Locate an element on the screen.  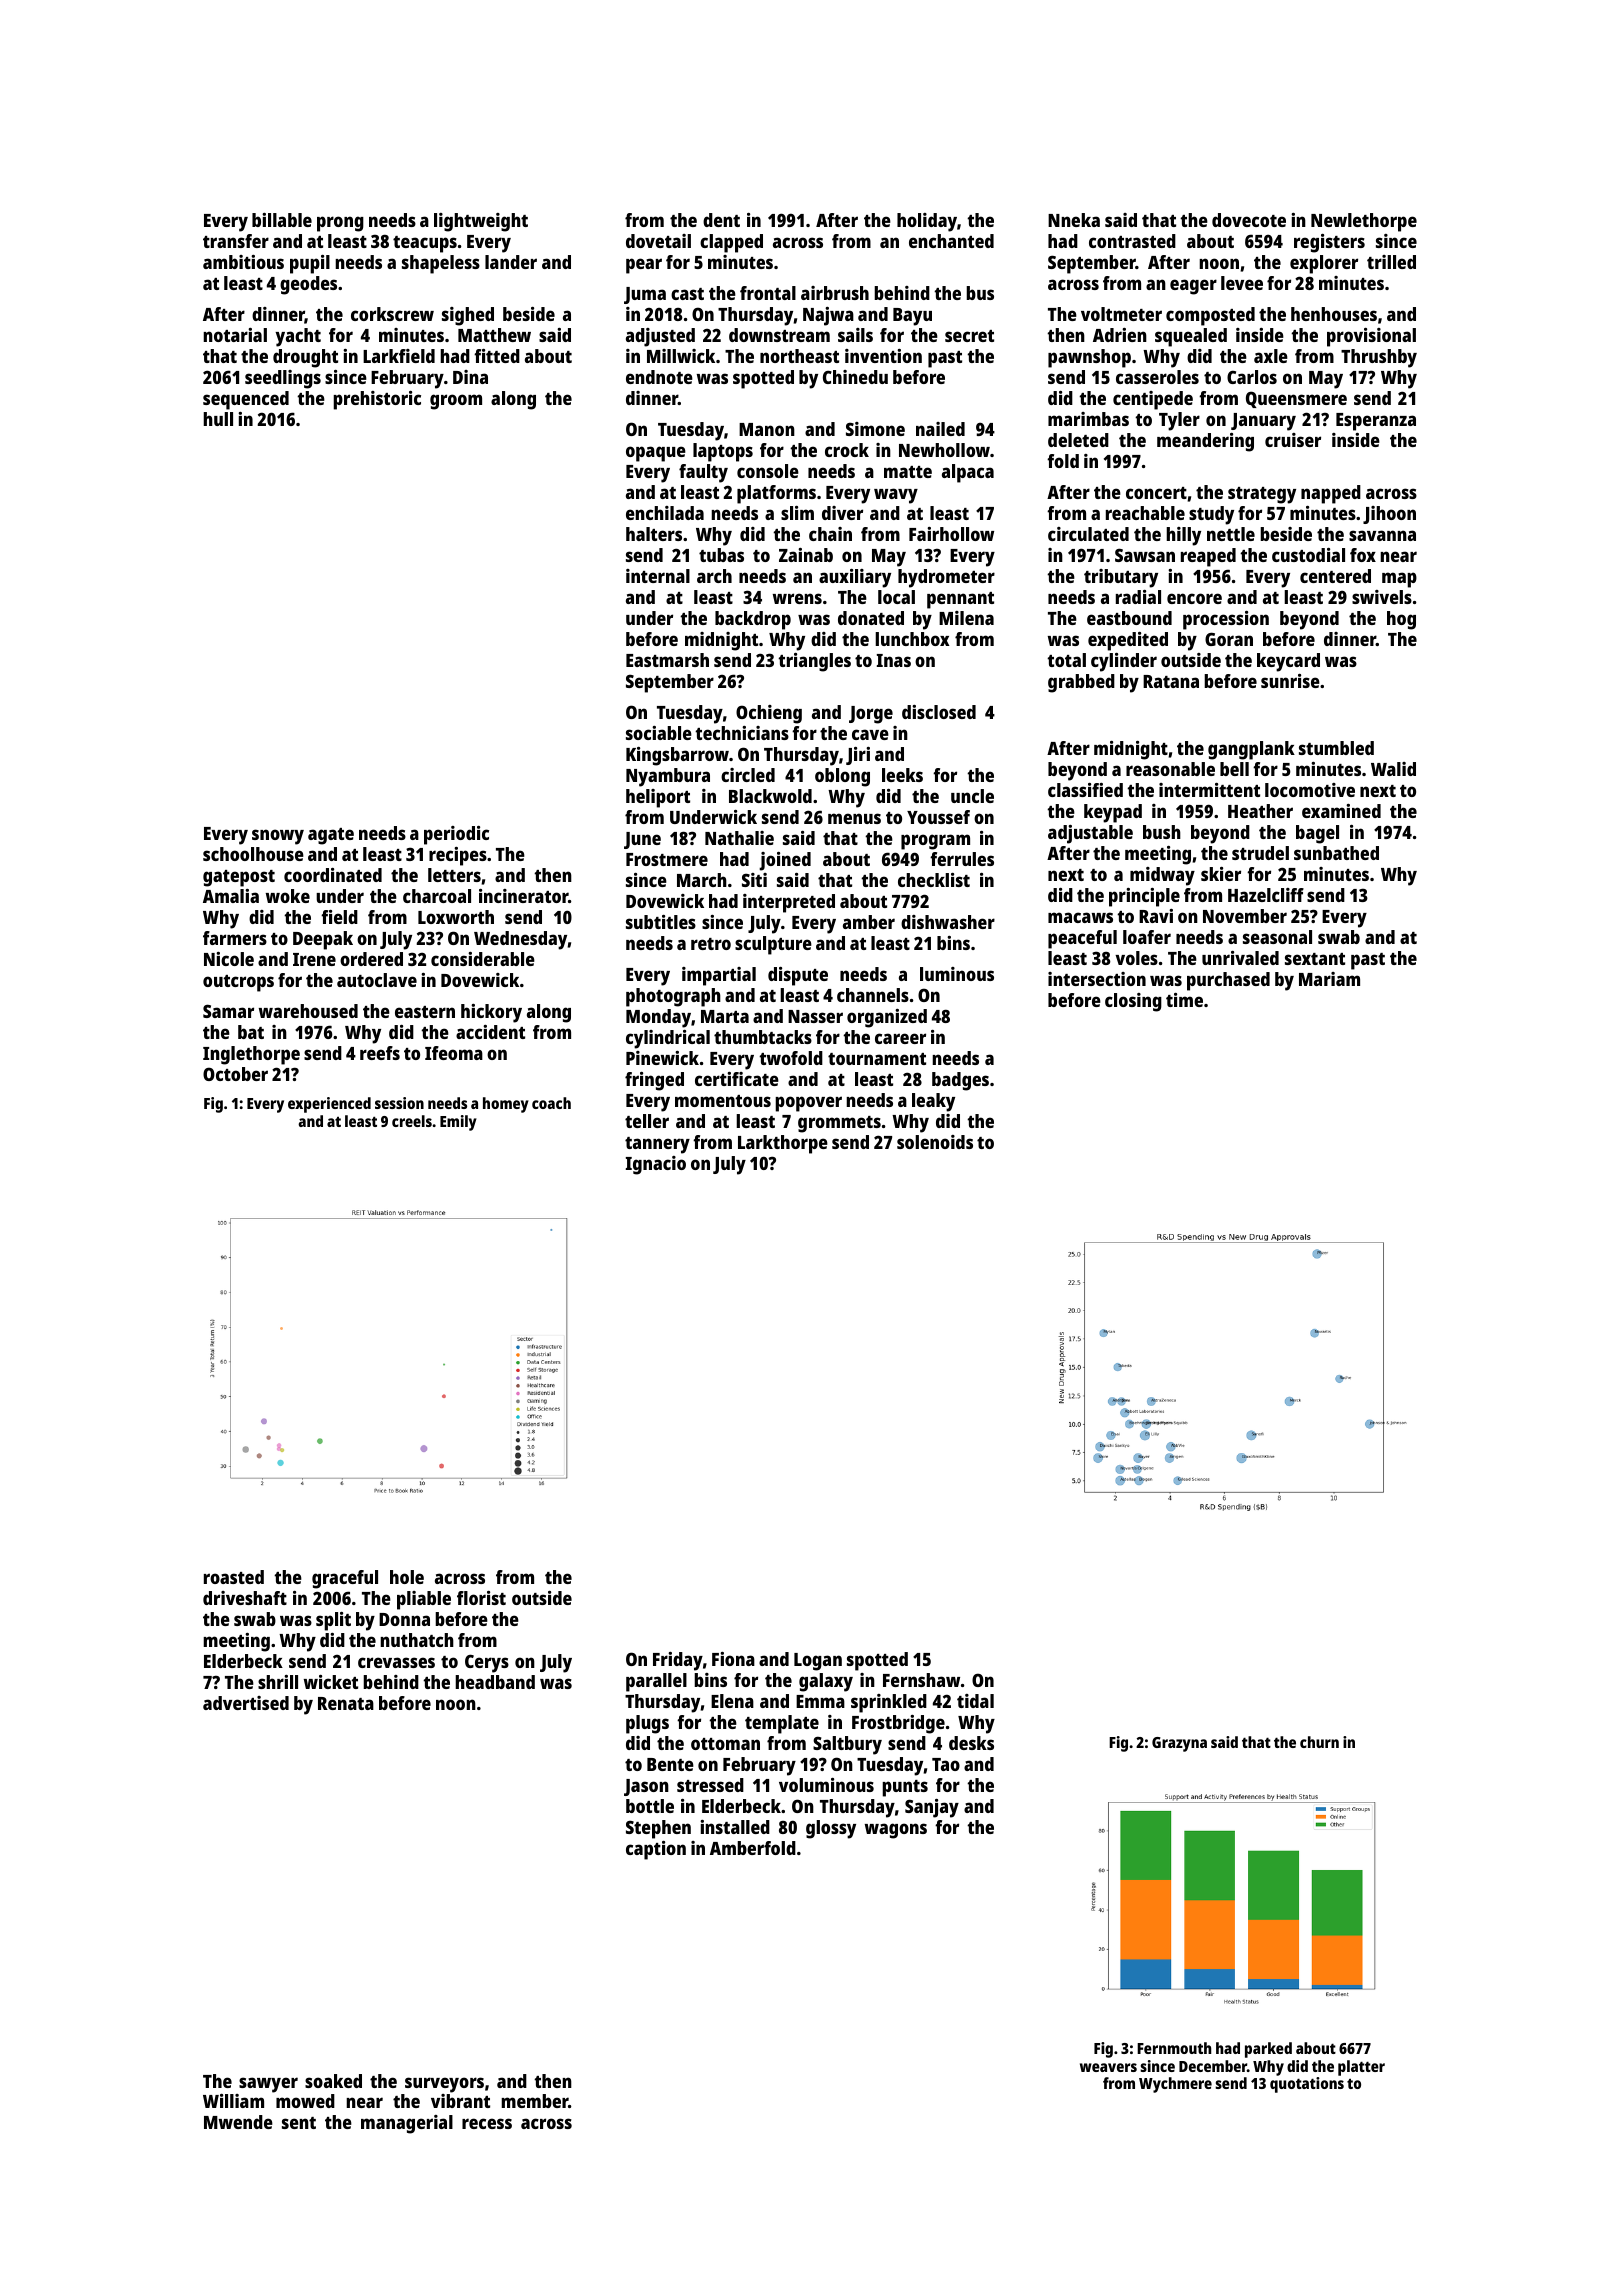
solenoids is located at coordinates (935, 1142).
